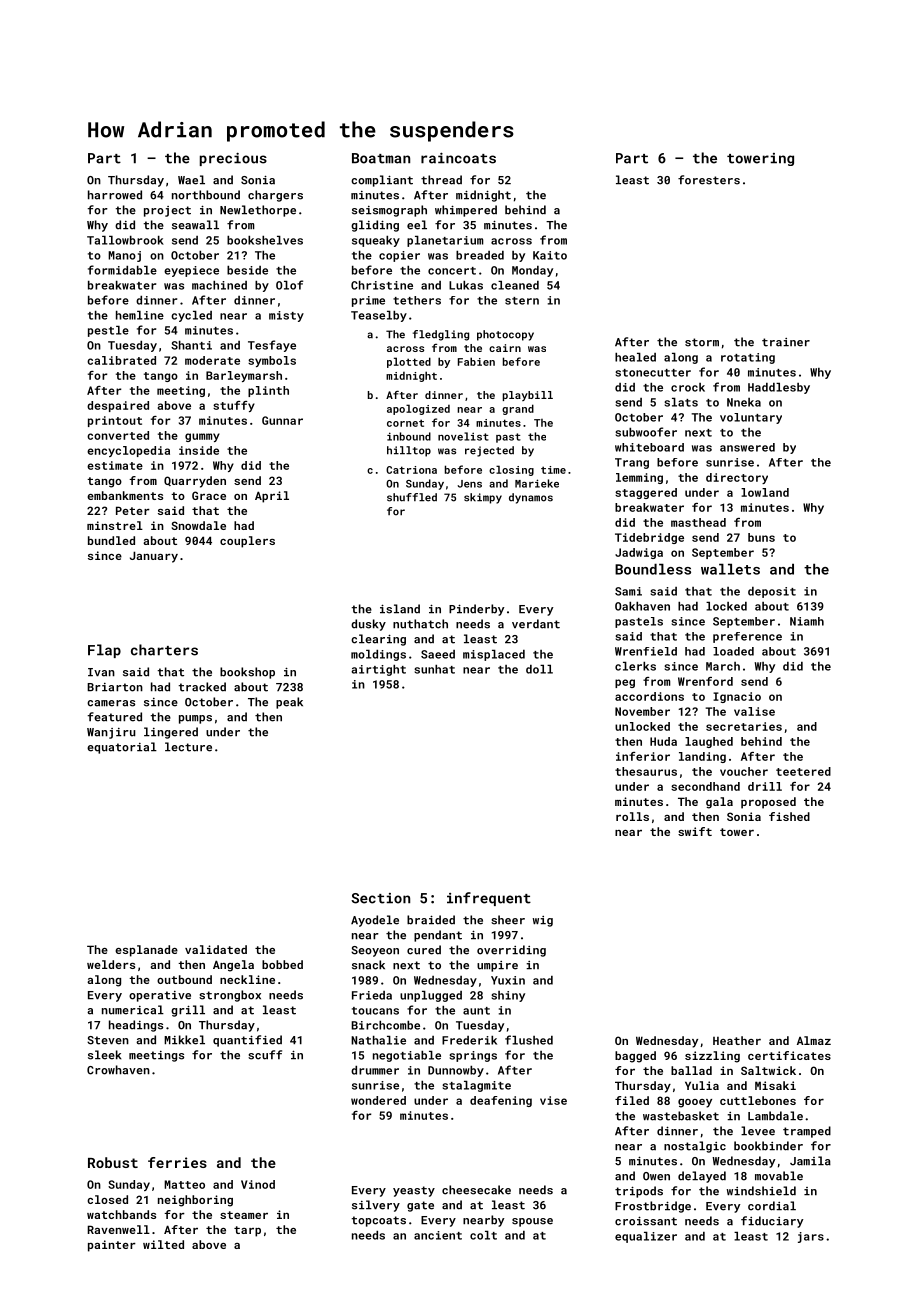  What do you see at coordinates (191, 180) in the image?
I see `Wael` at bounding box center [191, 180].
